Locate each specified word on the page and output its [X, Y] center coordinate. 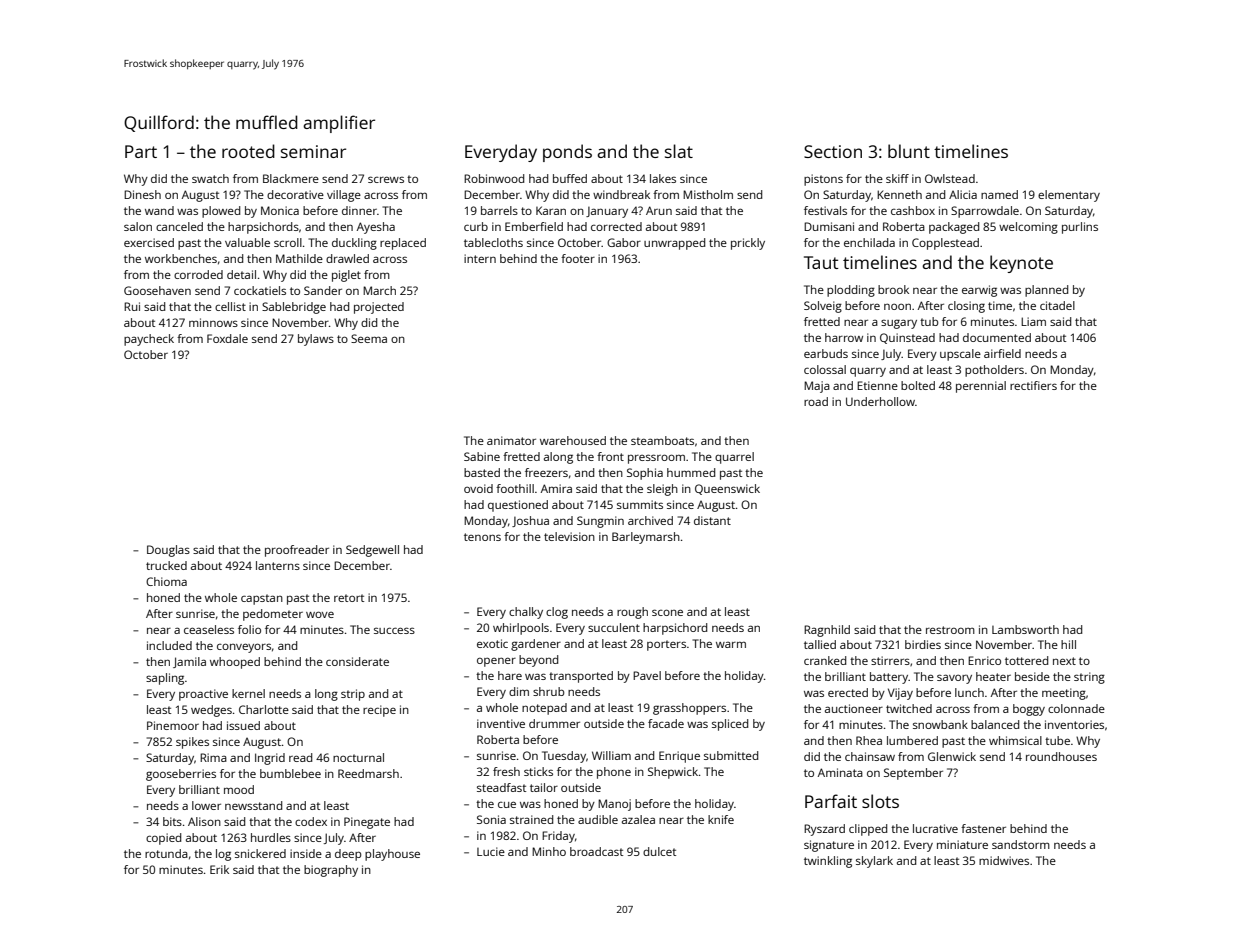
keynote [1021, 264]
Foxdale [227, 338]
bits [172, 821]
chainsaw [870, 756]
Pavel [647, 675]
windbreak [621, 194]
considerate [357, 661]
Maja [817, 387]
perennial [981, 387]
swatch [210, 178]
